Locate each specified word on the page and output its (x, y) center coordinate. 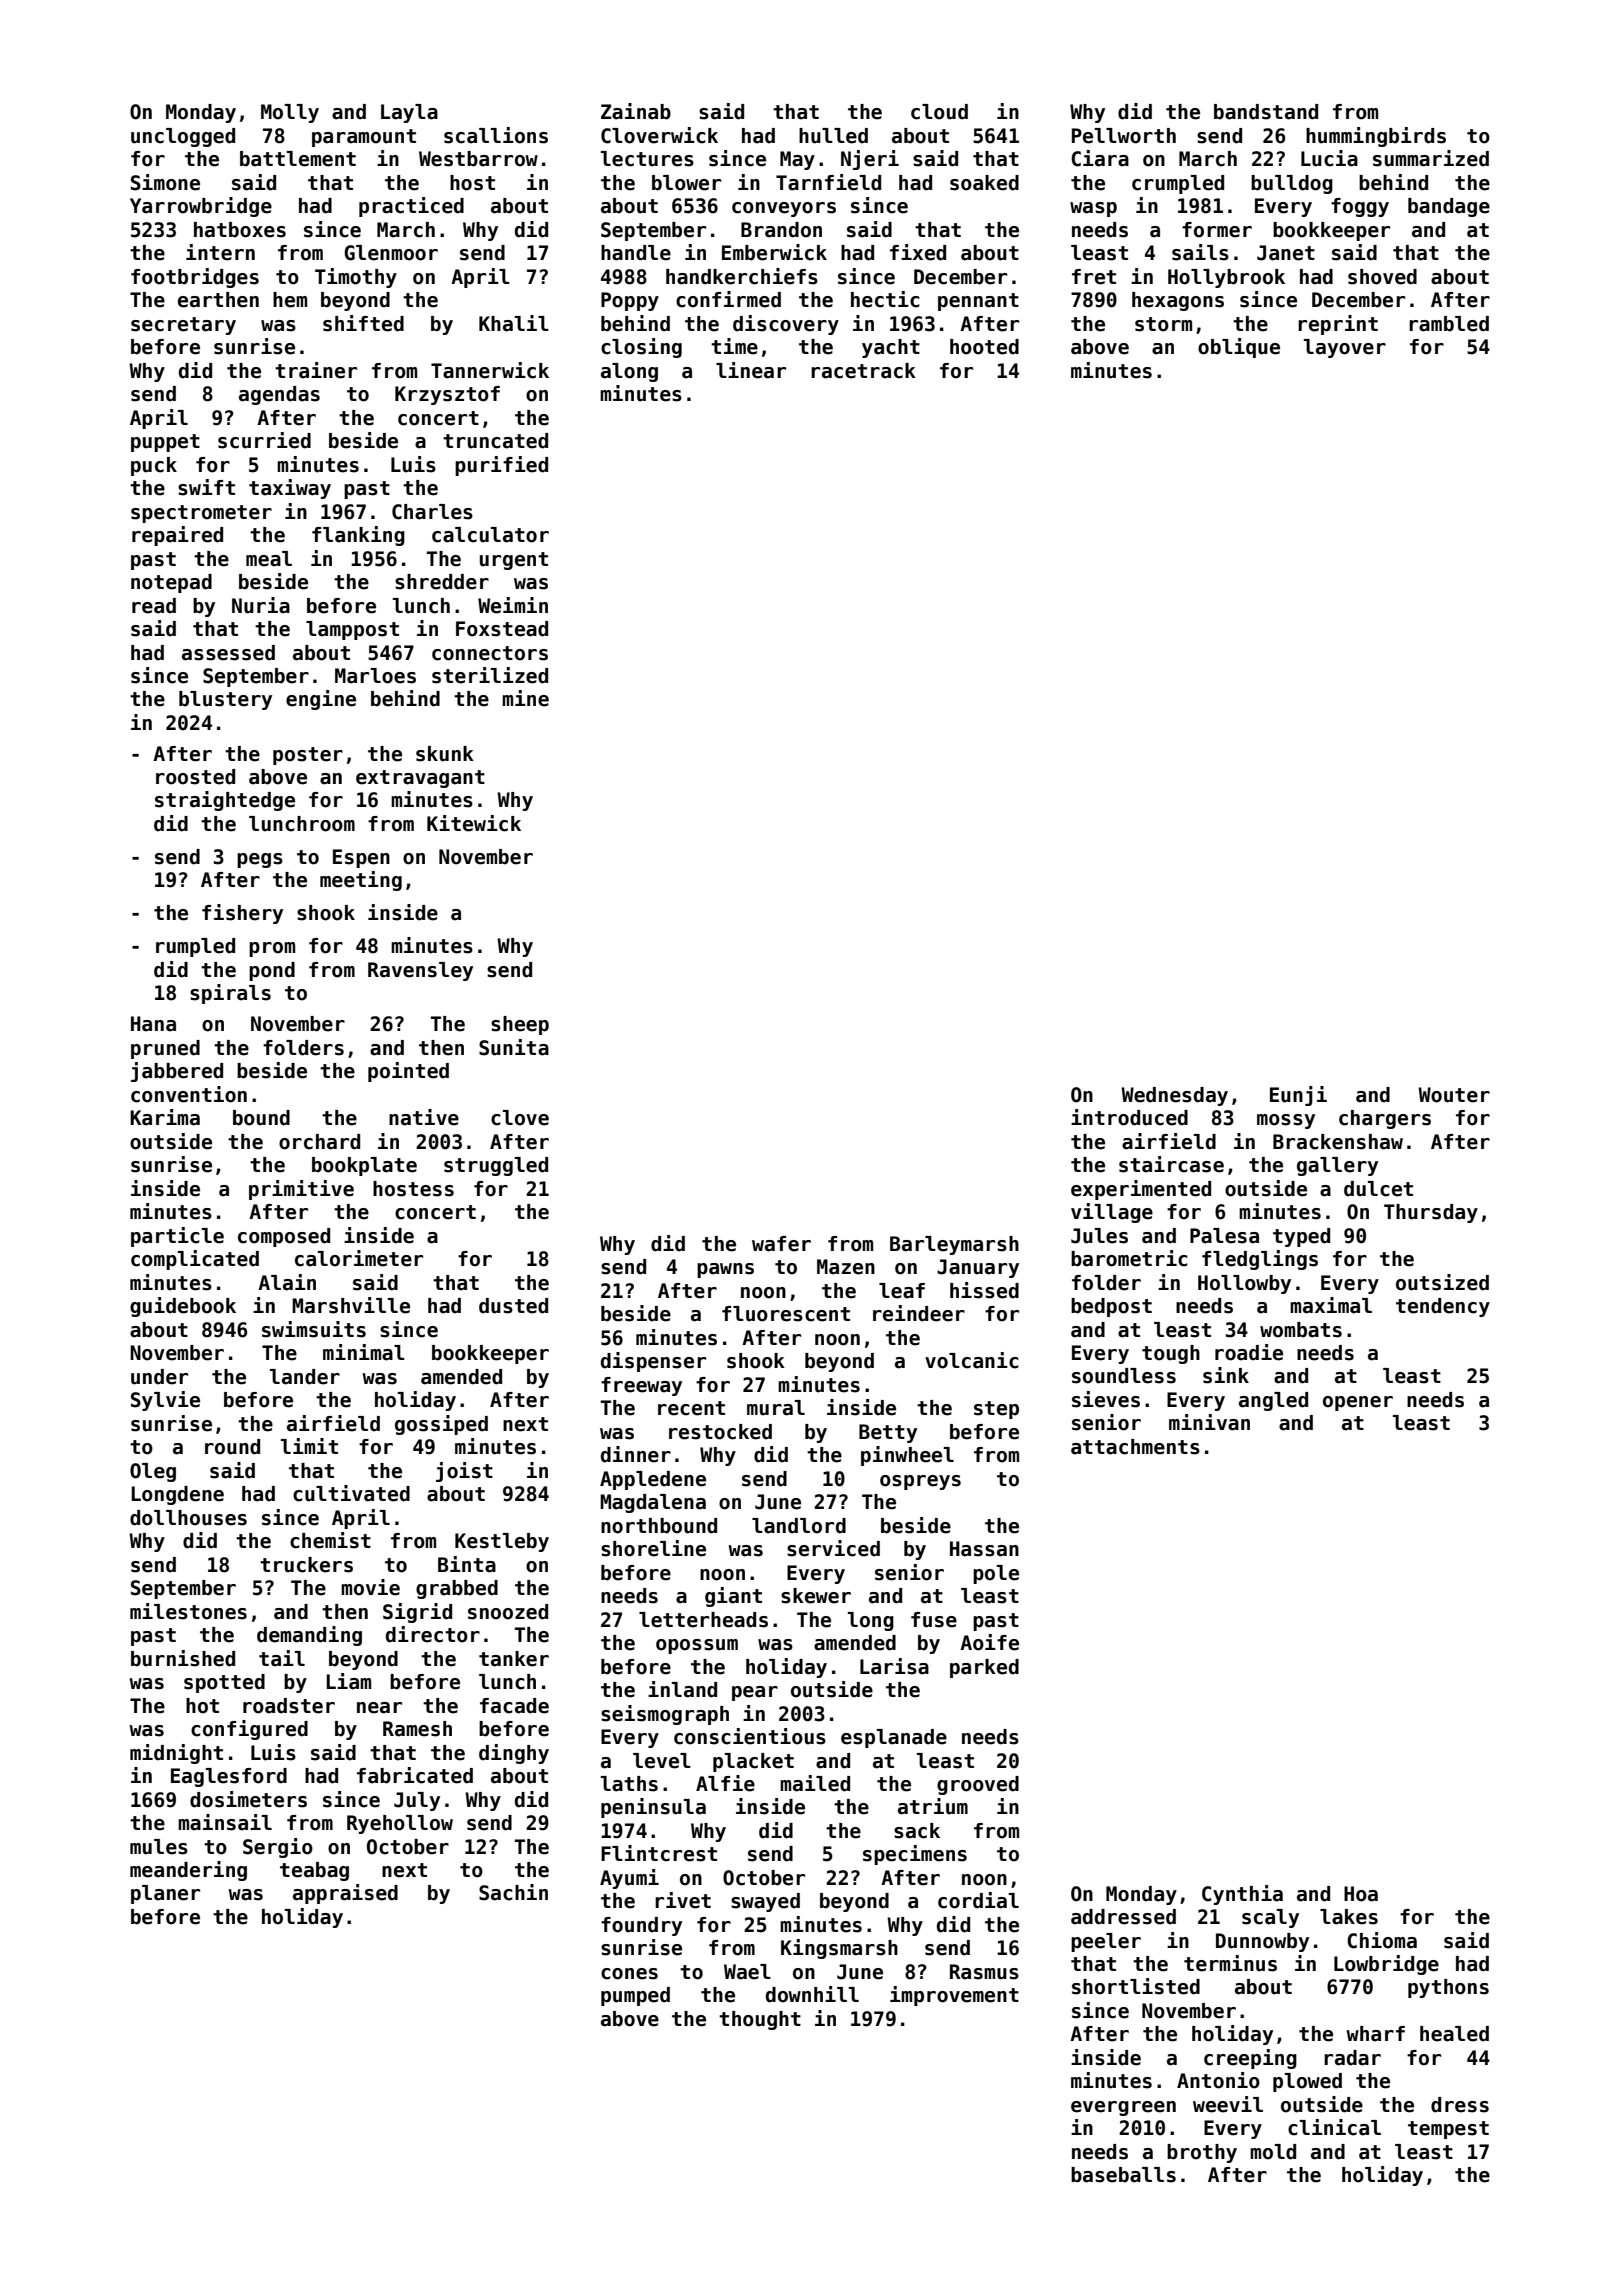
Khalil (514, 323)
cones (629, 1974)
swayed (765, 1902)
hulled (833, 136)
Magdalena (653, 1503)
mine (525, 698)
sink (1226, 1375)
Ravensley (420, 971)
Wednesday (1174, 1096)
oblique (1239, 348)
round (232, 1447)
